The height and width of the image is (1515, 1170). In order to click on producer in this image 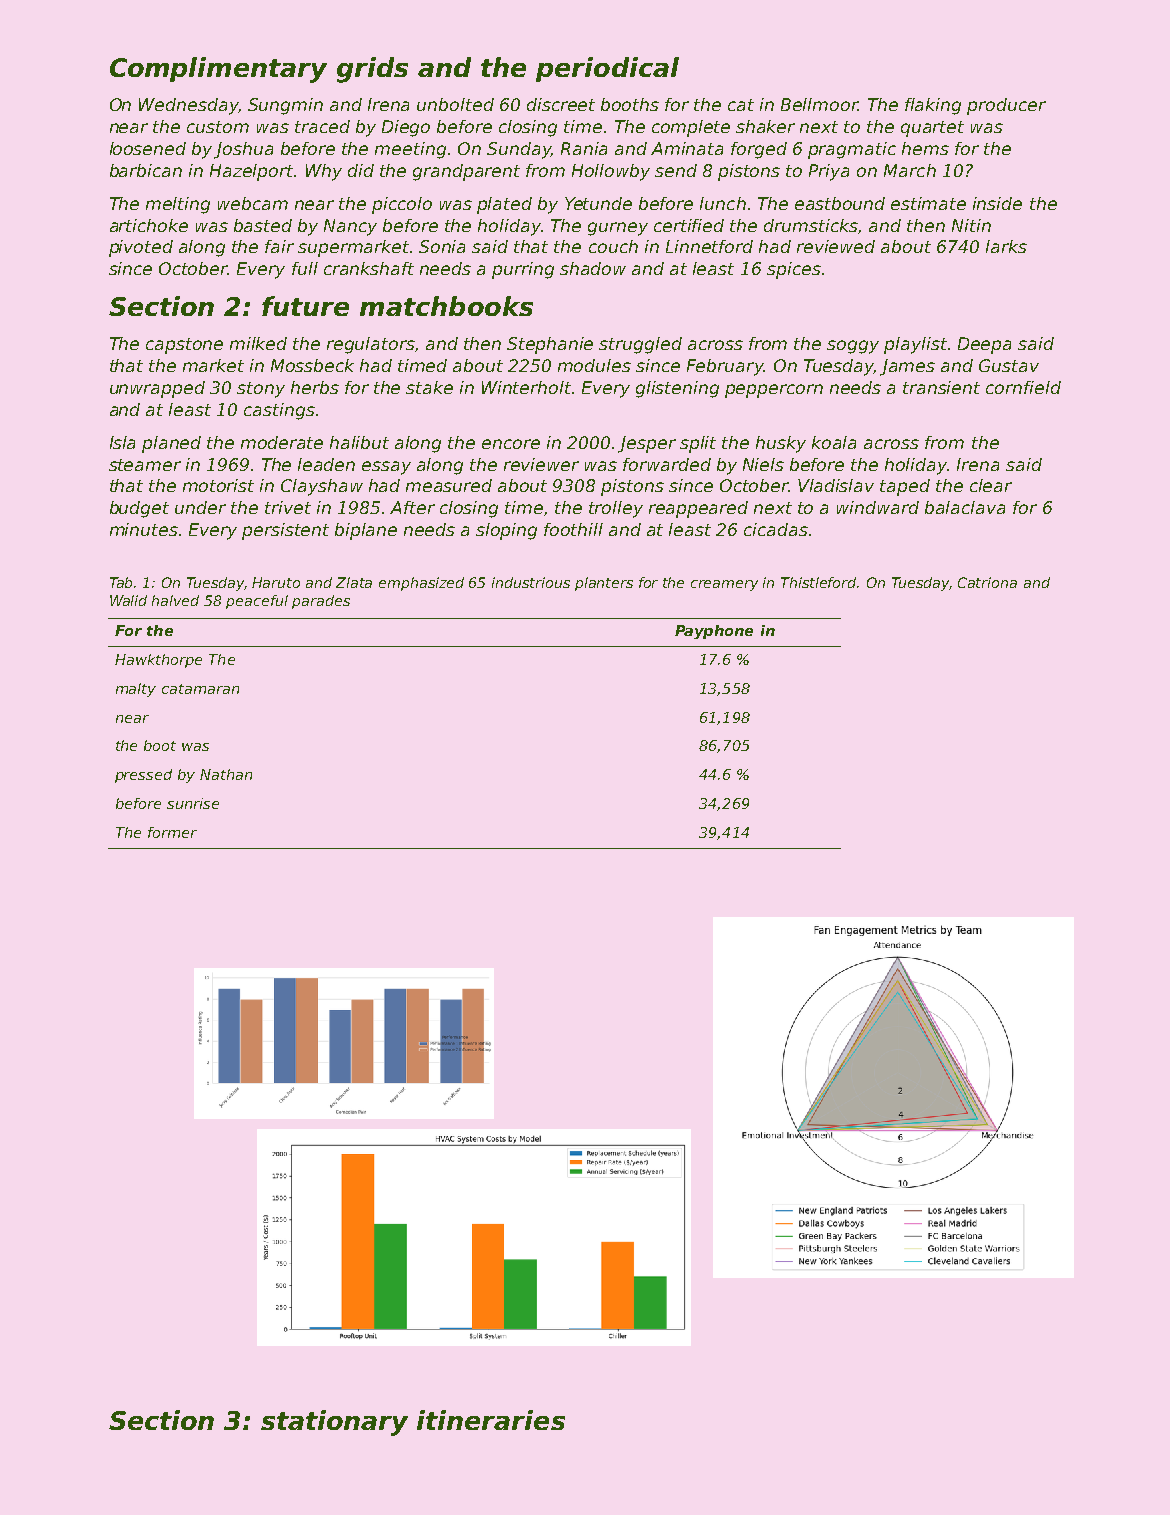, I will do `click(1006, 106)`.
